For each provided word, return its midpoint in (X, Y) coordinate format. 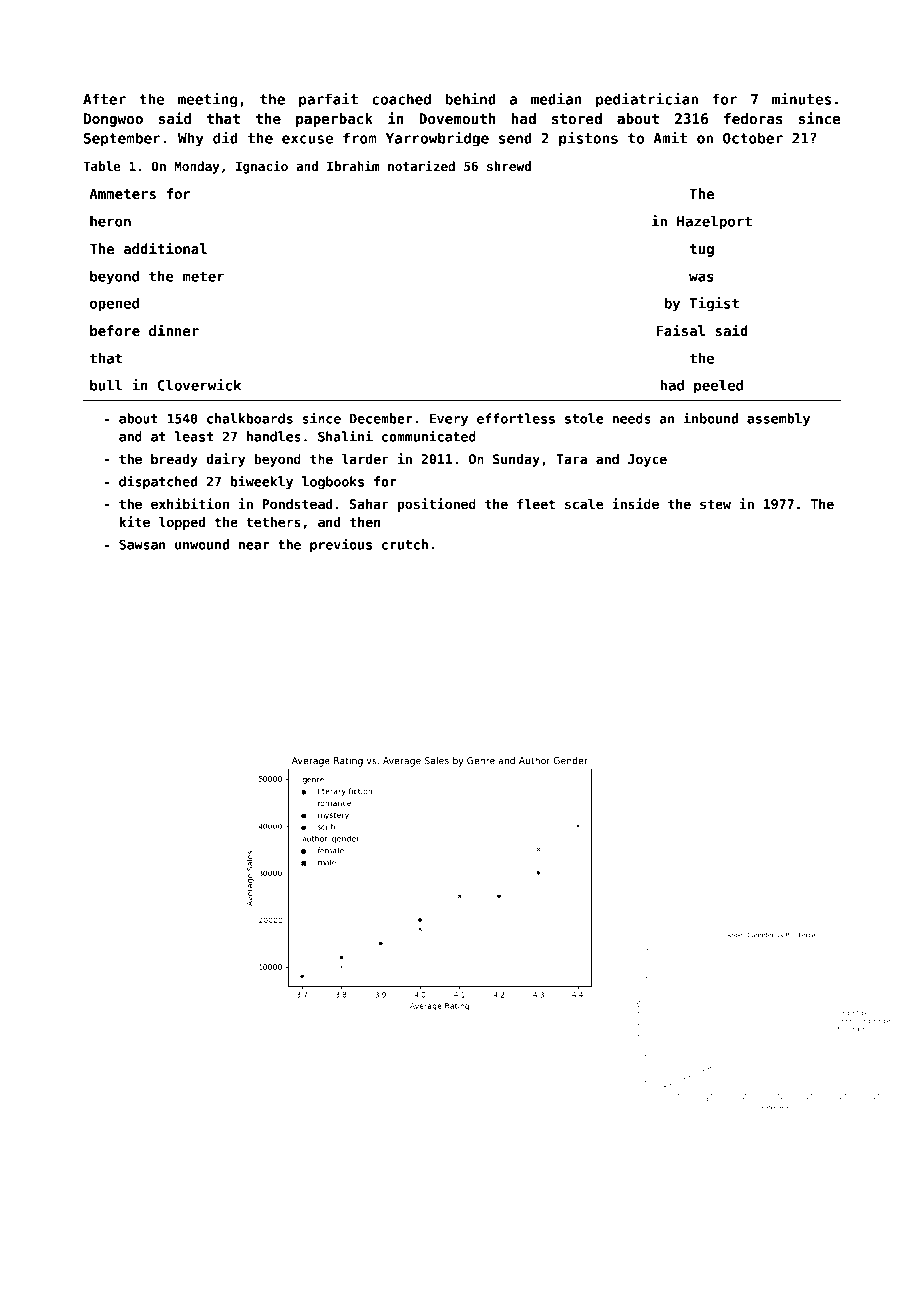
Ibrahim (353, 165)
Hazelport (714, 222)
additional (165, 248)
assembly (778, 419)
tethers (273, 522)
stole (584, 418)
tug (702, 250)
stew (715, 504)
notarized (421, 165)
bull (106, 385)
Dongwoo (113, 120)
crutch (405, 544)
